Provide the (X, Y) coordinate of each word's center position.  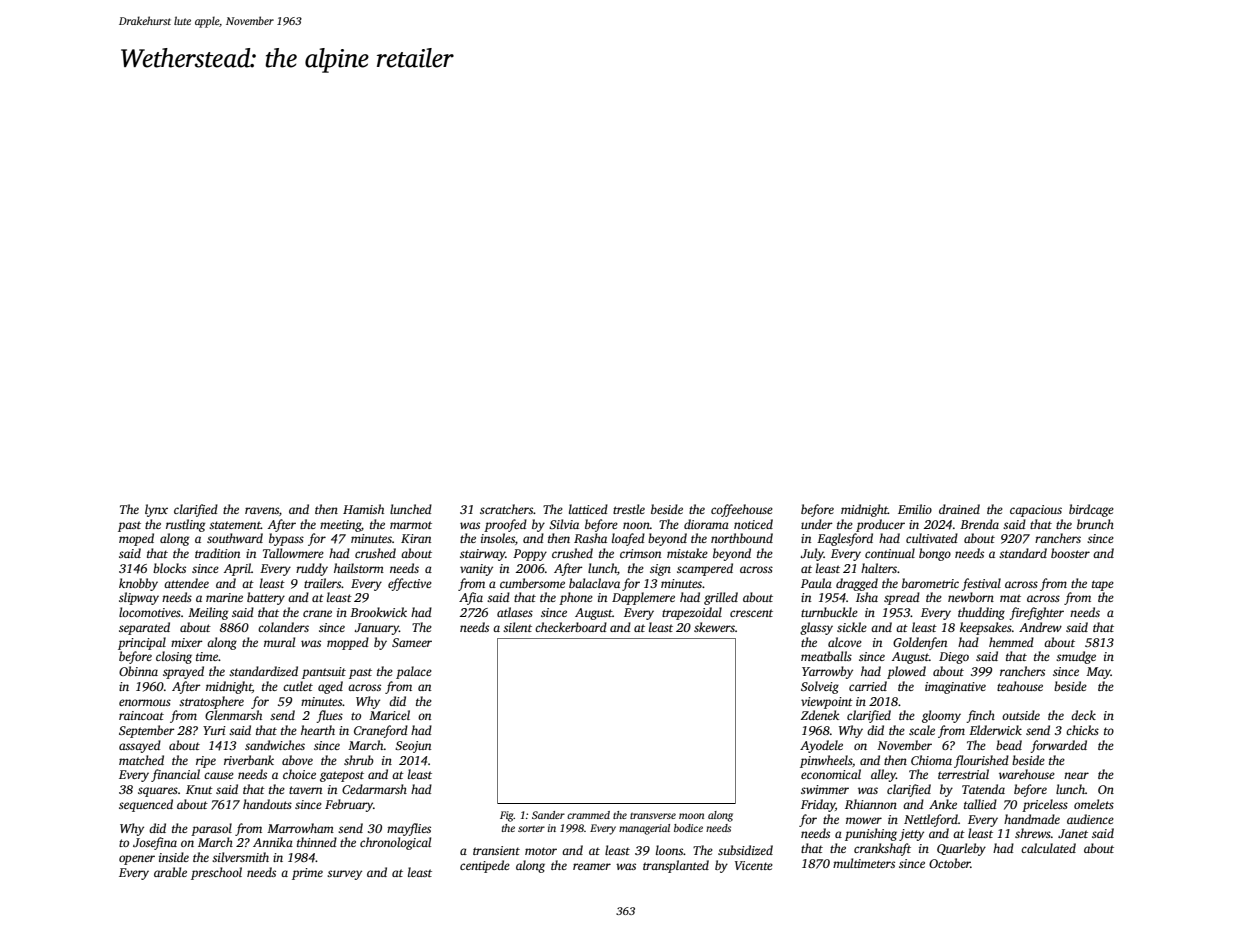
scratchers (506, 509)
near (1076, 775)
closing (174, 657)
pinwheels (826, 761)
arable (170, 872)
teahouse (1020, 686)
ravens (262, 510)
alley (883, 775)
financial (175, 775)
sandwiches (275, 745)
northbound (742, 538)
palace (414, 672)
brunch (1095, 524)
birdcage (1091, 510)
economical (831, 774)
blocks (169, 568)
